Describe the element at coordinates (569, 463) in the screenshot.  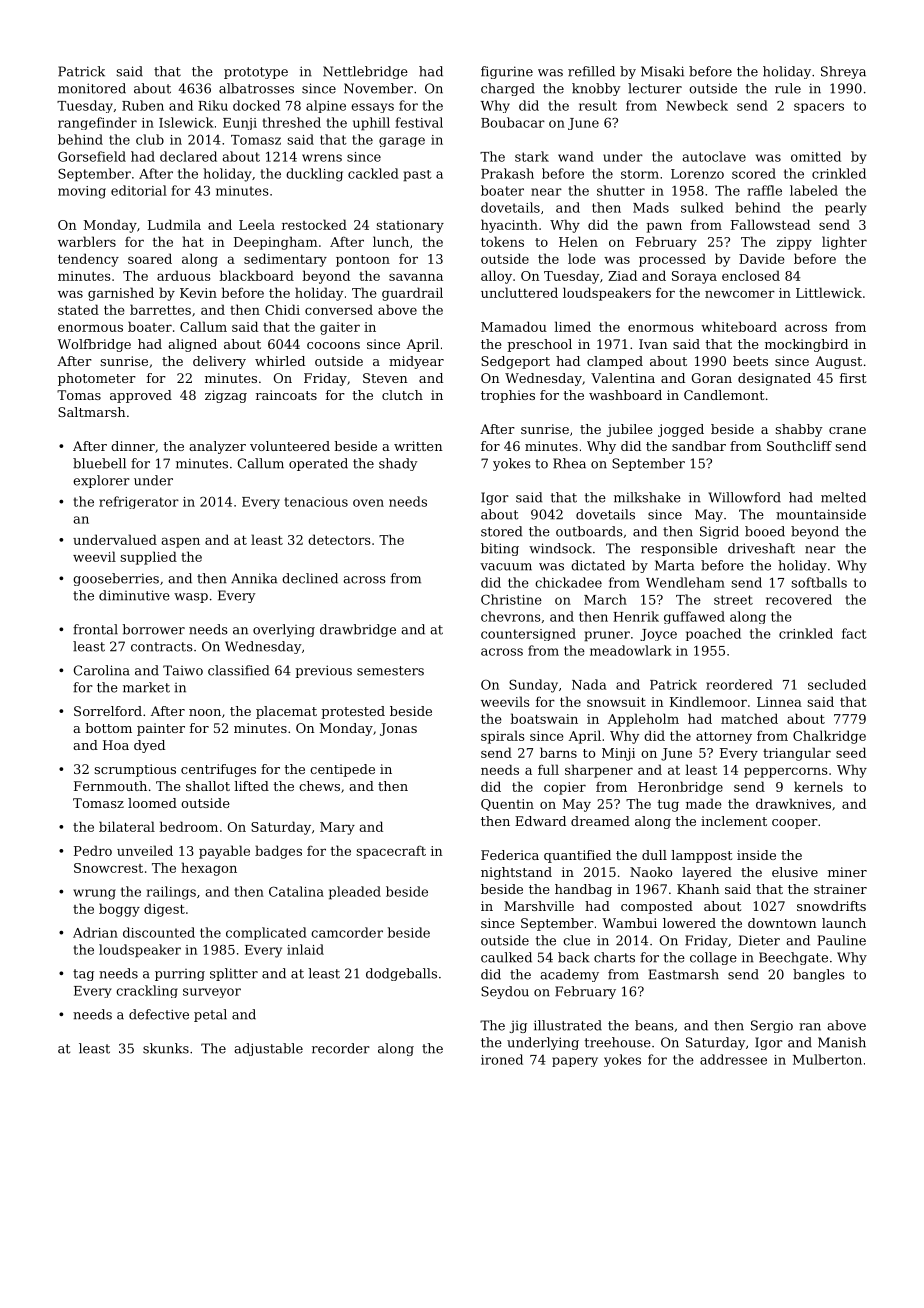
I see `Rhea` at that location.
